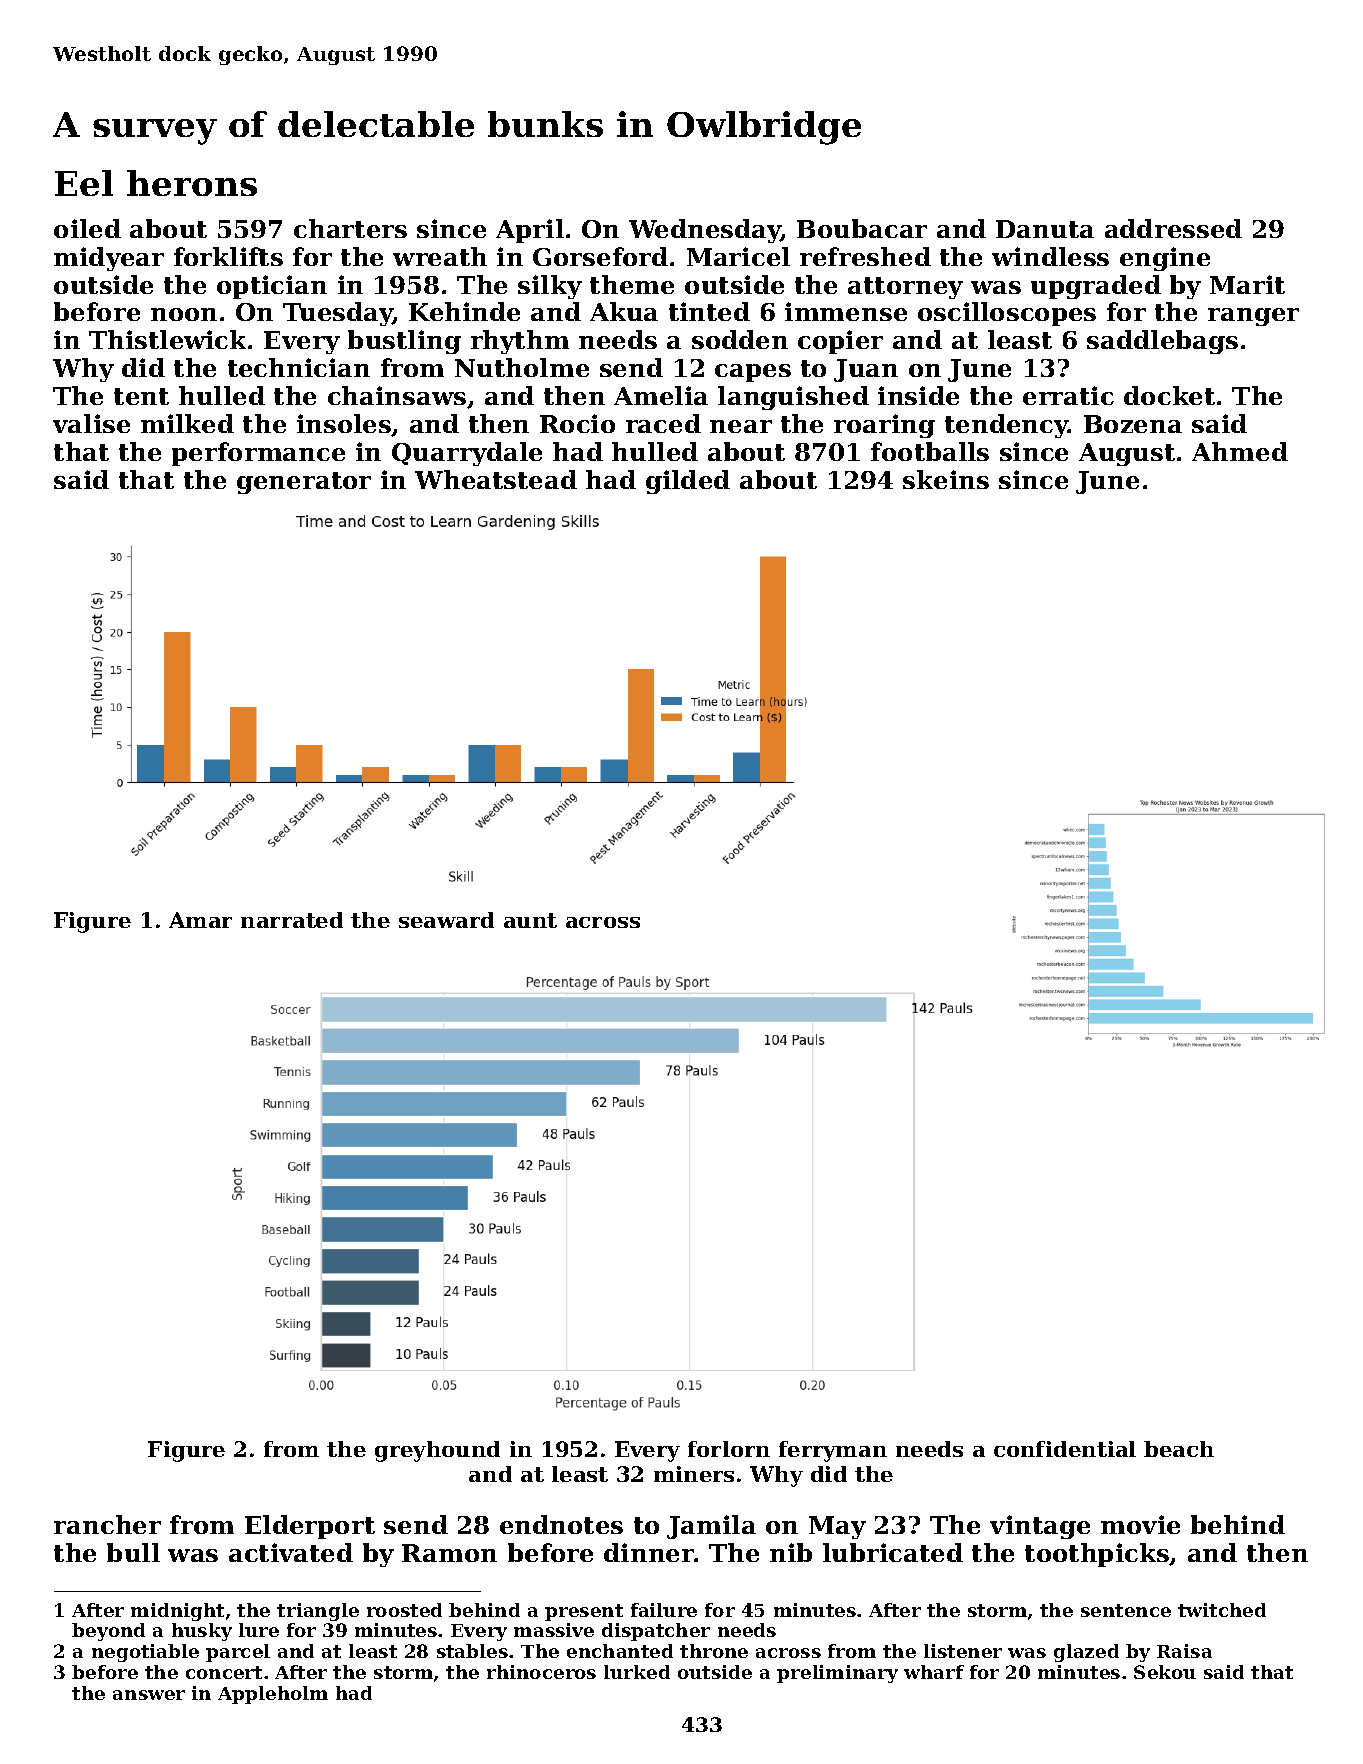 This image has height=1764, width=1363. Describe the element at coordinates (833, 1451) in the image. I see `ferryman` at that location.
